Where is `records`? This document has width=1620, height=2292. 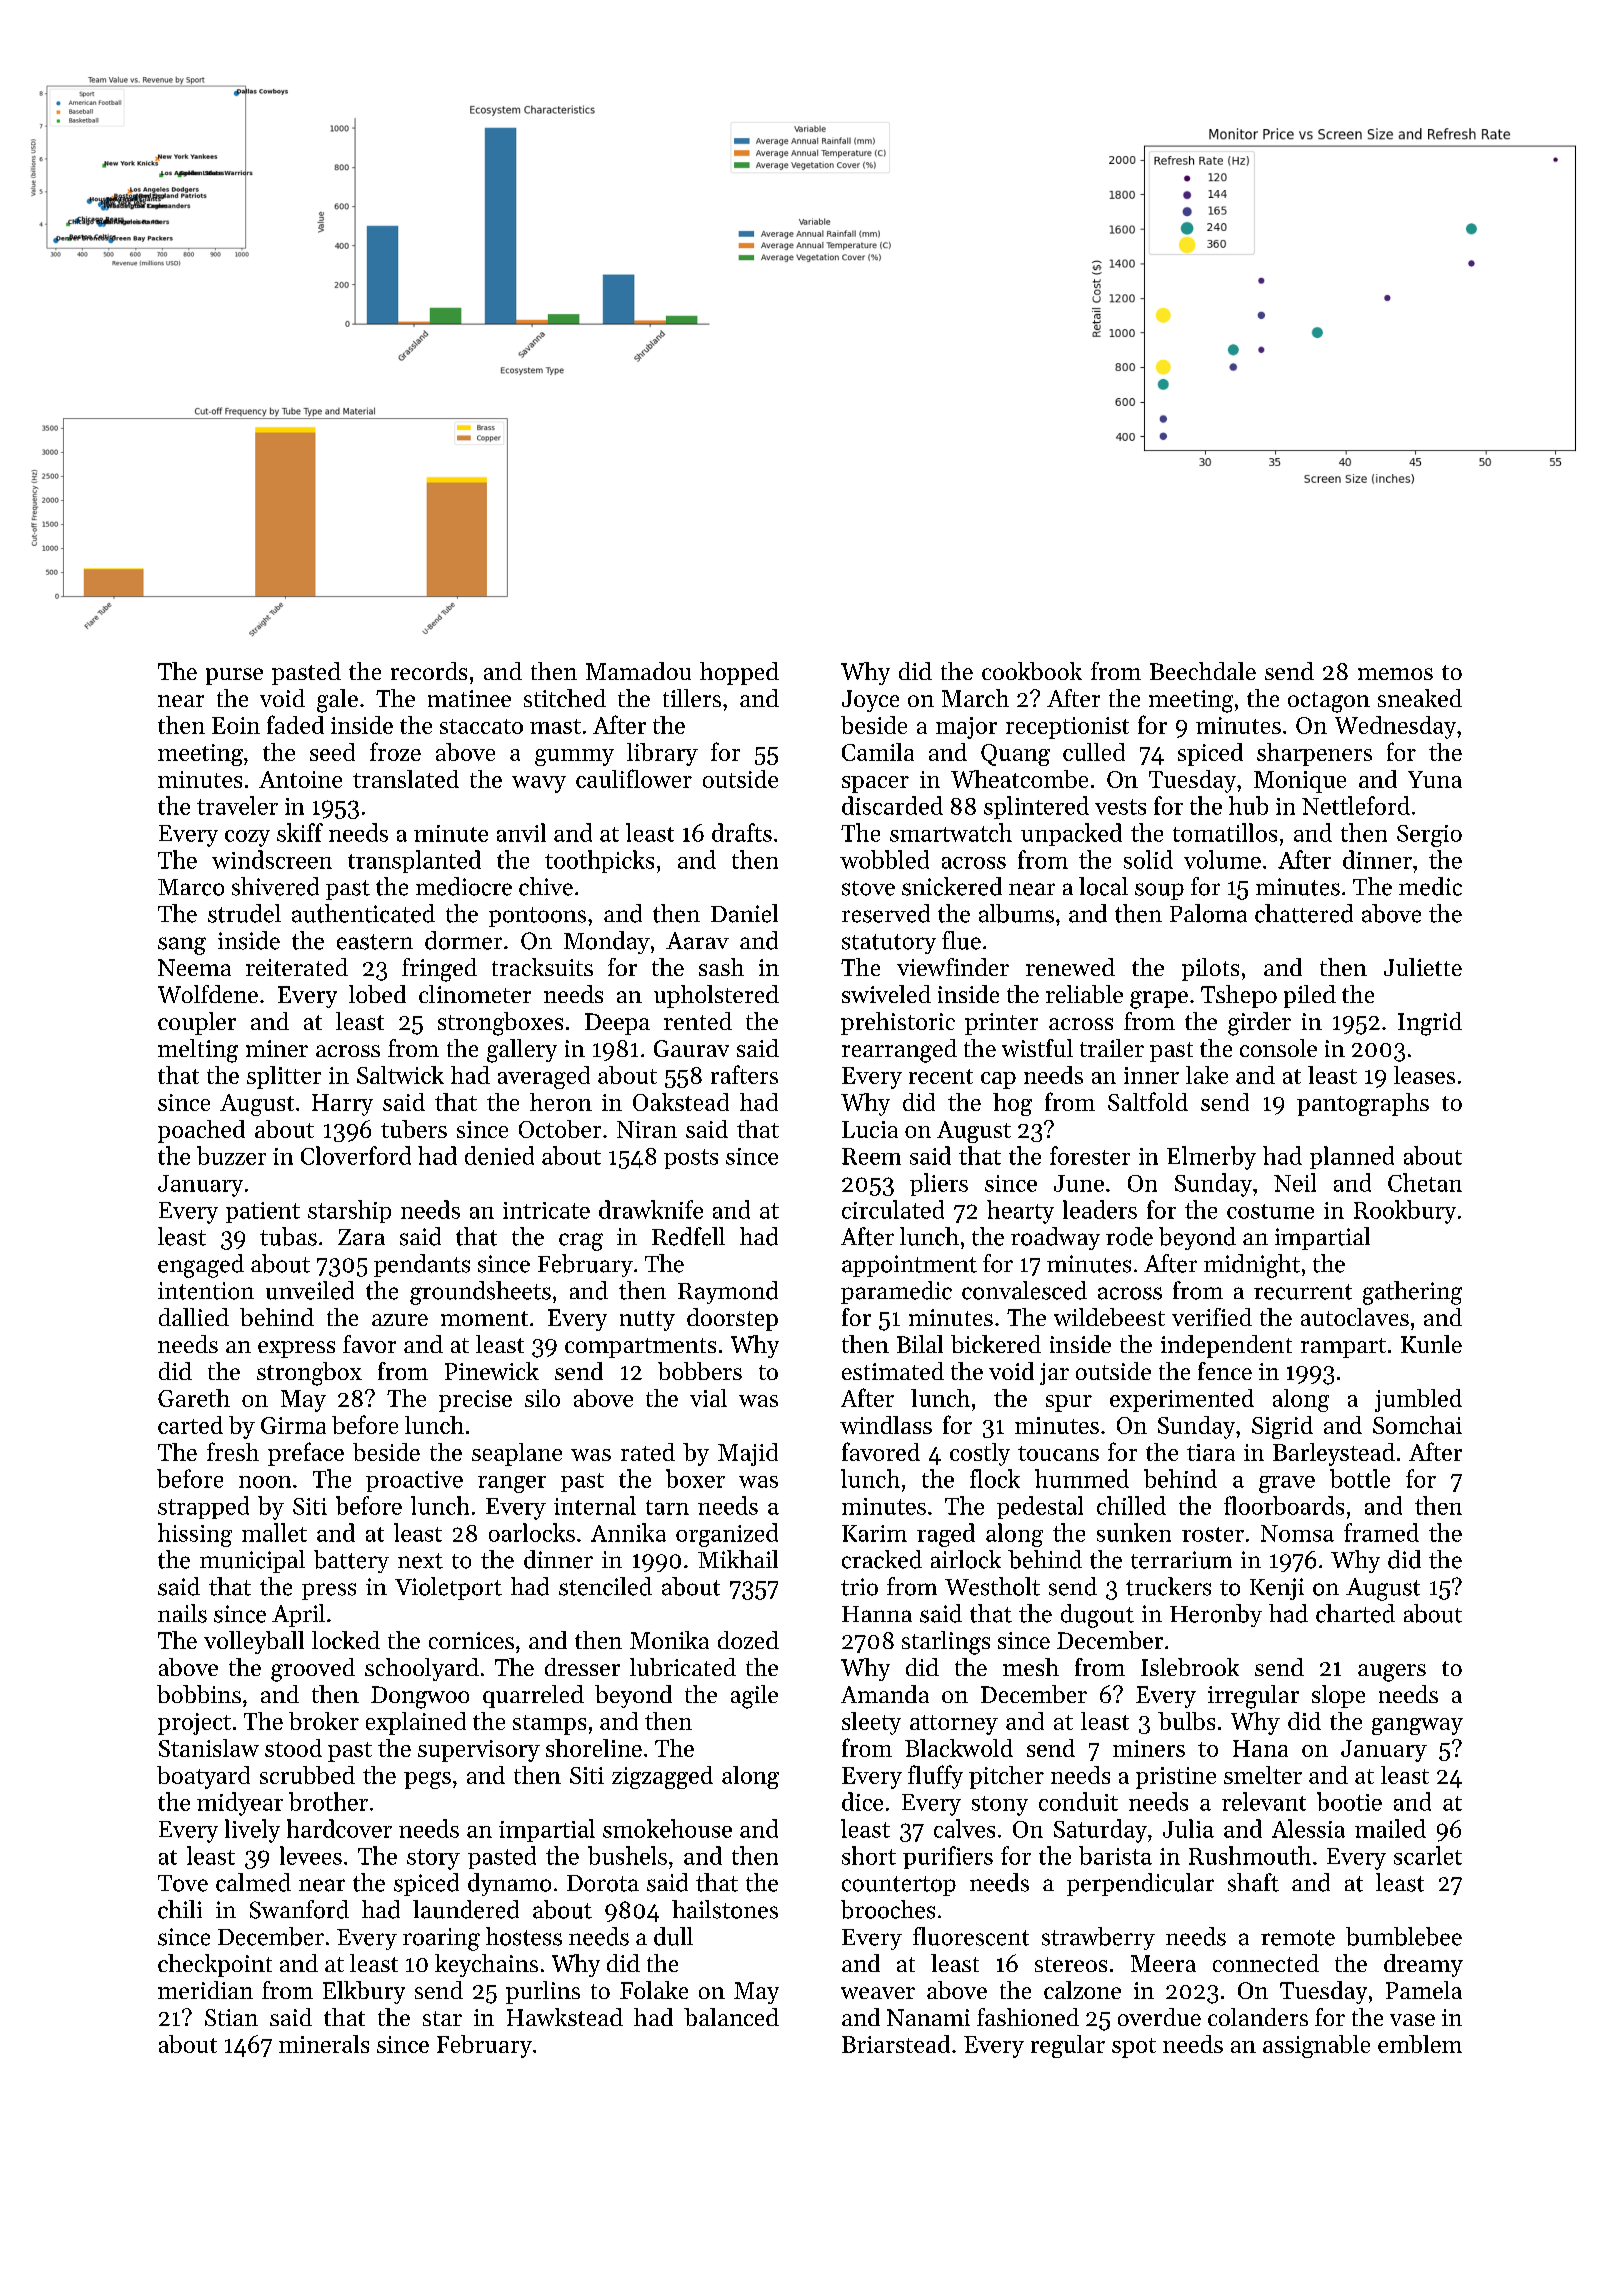 records is located at coordinates (429, 671).
